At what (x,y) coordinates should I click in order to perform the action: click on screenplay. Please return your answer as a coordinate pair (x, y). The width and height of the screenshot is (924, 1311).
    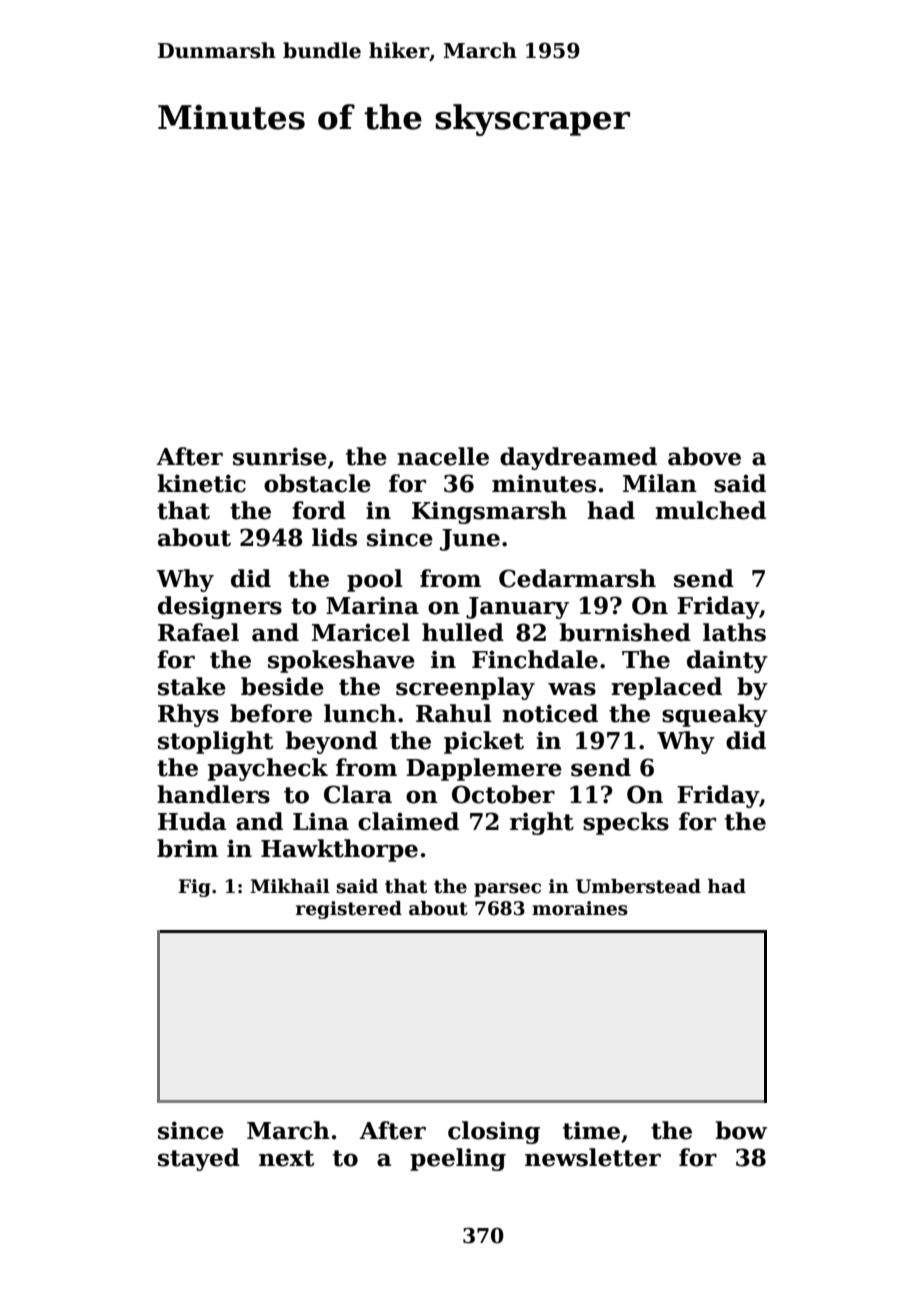
    Looking at the image, I should click on (465, 688).
